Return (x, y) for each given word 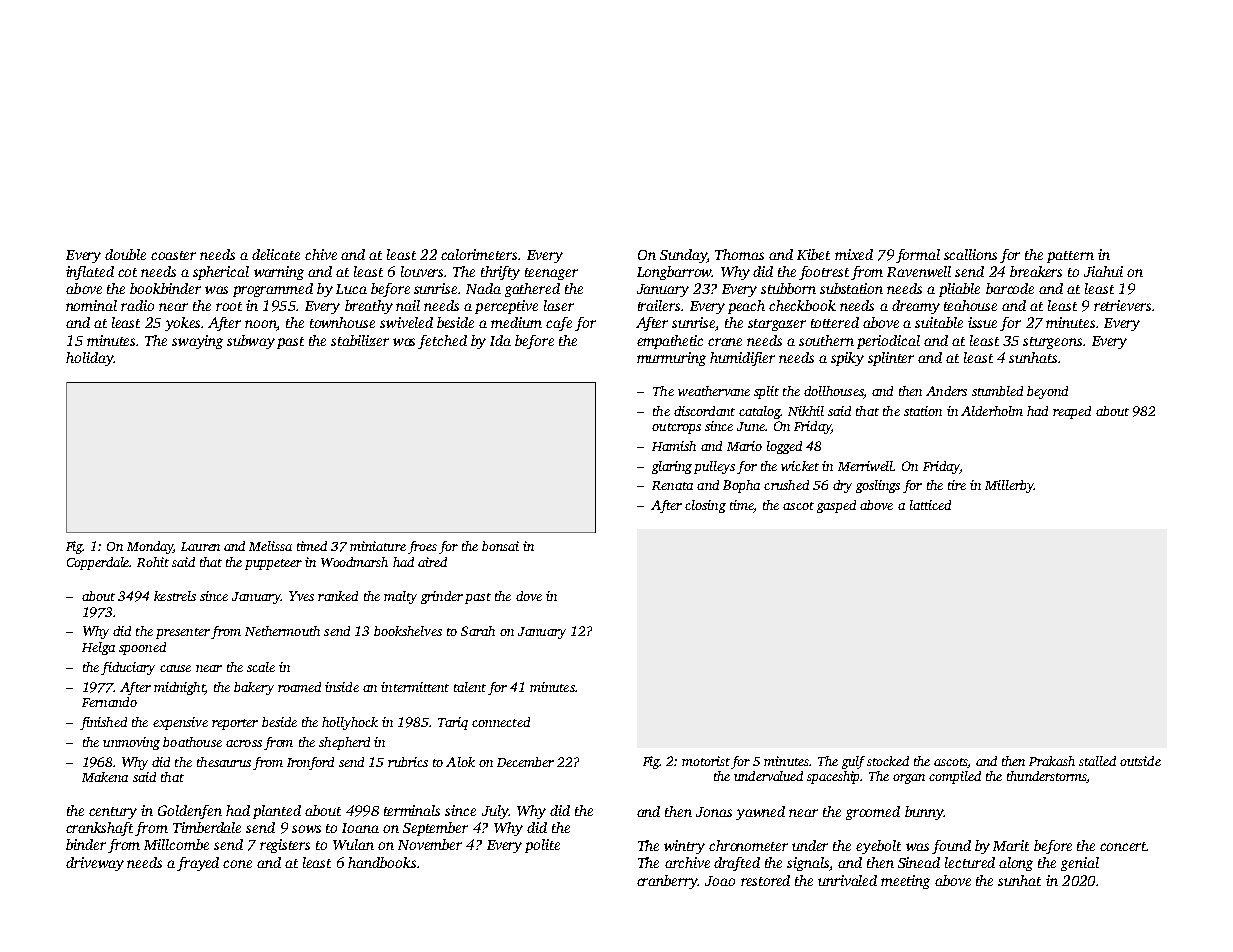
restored (765, 880)
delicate (276, 254)
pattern (1070, 257)
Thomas (739, 254)
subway (251, 342)
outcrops (676, 428)
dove (529, 596)
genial (1080, 864)
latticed (930, 505)
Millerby (1009, 486)
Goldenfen (190, 812)
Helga (98, 648)
